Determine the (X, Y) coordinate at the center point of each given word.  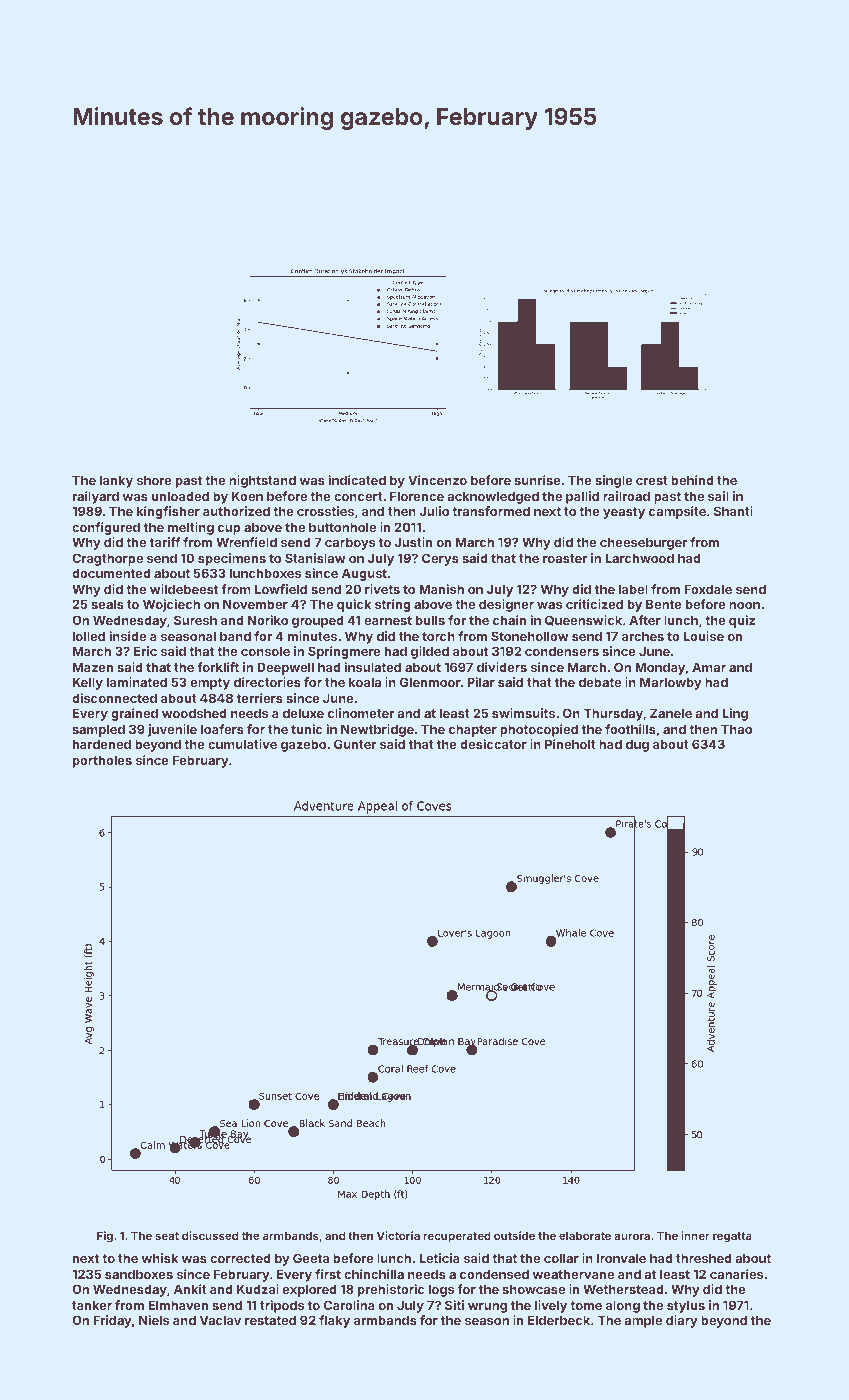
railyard (96, 497)
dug (637, 745)
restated (270, 1320)
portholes (102, 761)
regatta (732, 1237)
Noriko (268, 620)
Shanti (733, 511)
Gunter (355, 744)
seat (167, 1236)
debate (600, 682)
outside (514, 1235)
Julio (434, 511)
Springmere (344, 652)
